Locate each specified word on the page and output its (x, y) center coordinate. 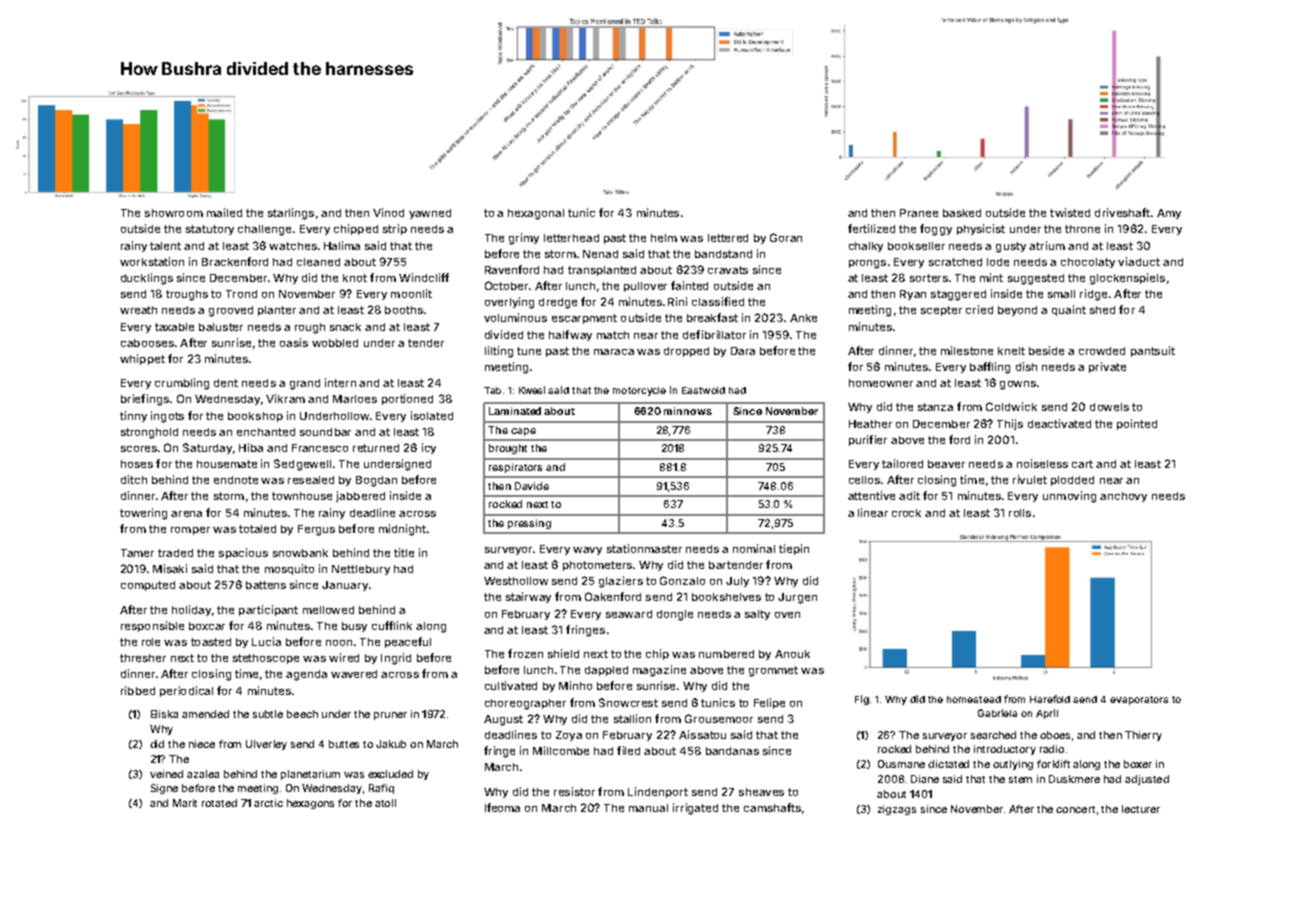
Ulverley (266, 745)
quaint (1069, 310)
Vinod (388, 212)
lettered (728, 238)
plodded (1072, 481)
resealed (311, 480)
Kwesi (532, 390)
